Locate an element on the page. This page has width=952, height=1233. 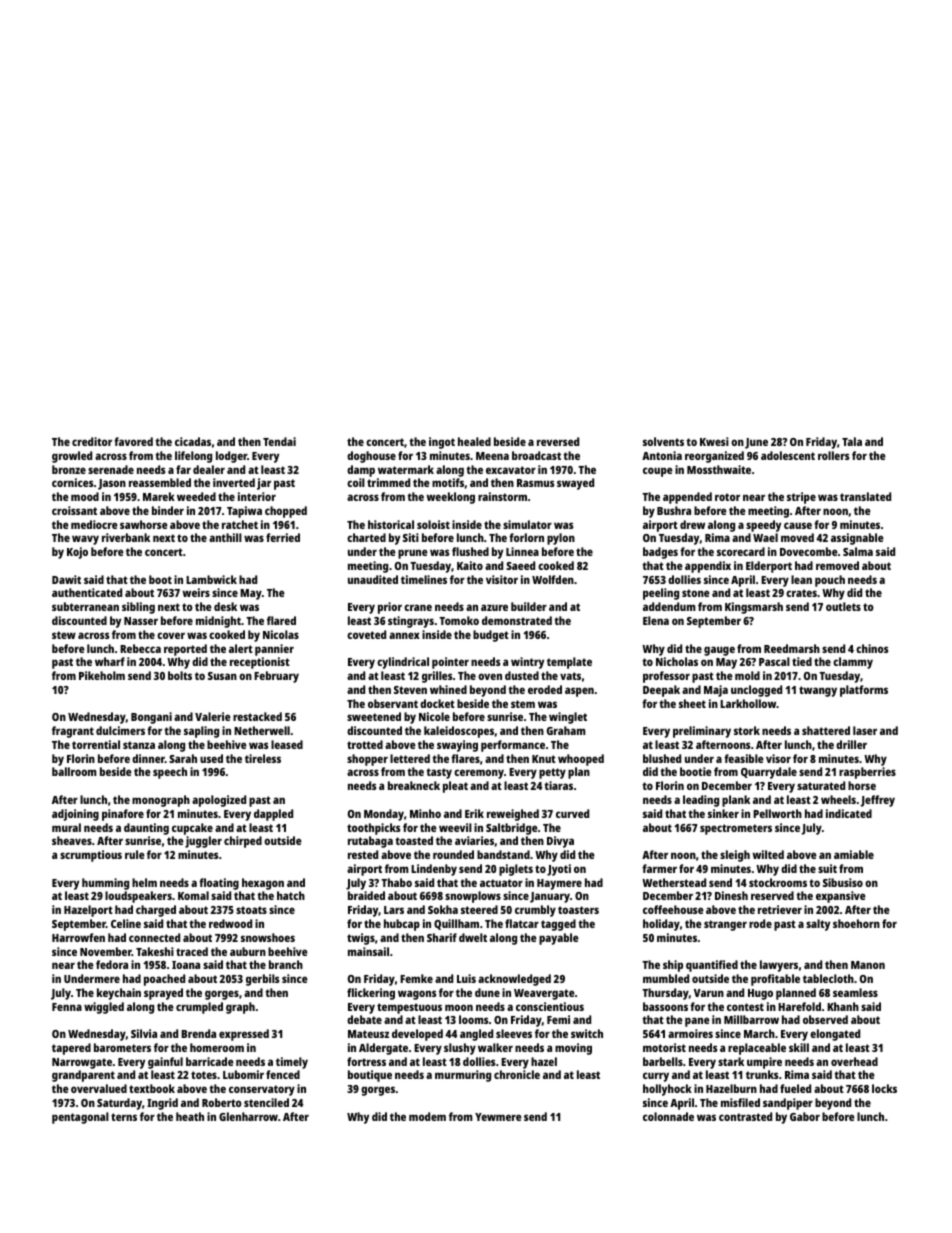
apologized is located at coordinates (219, 801).
